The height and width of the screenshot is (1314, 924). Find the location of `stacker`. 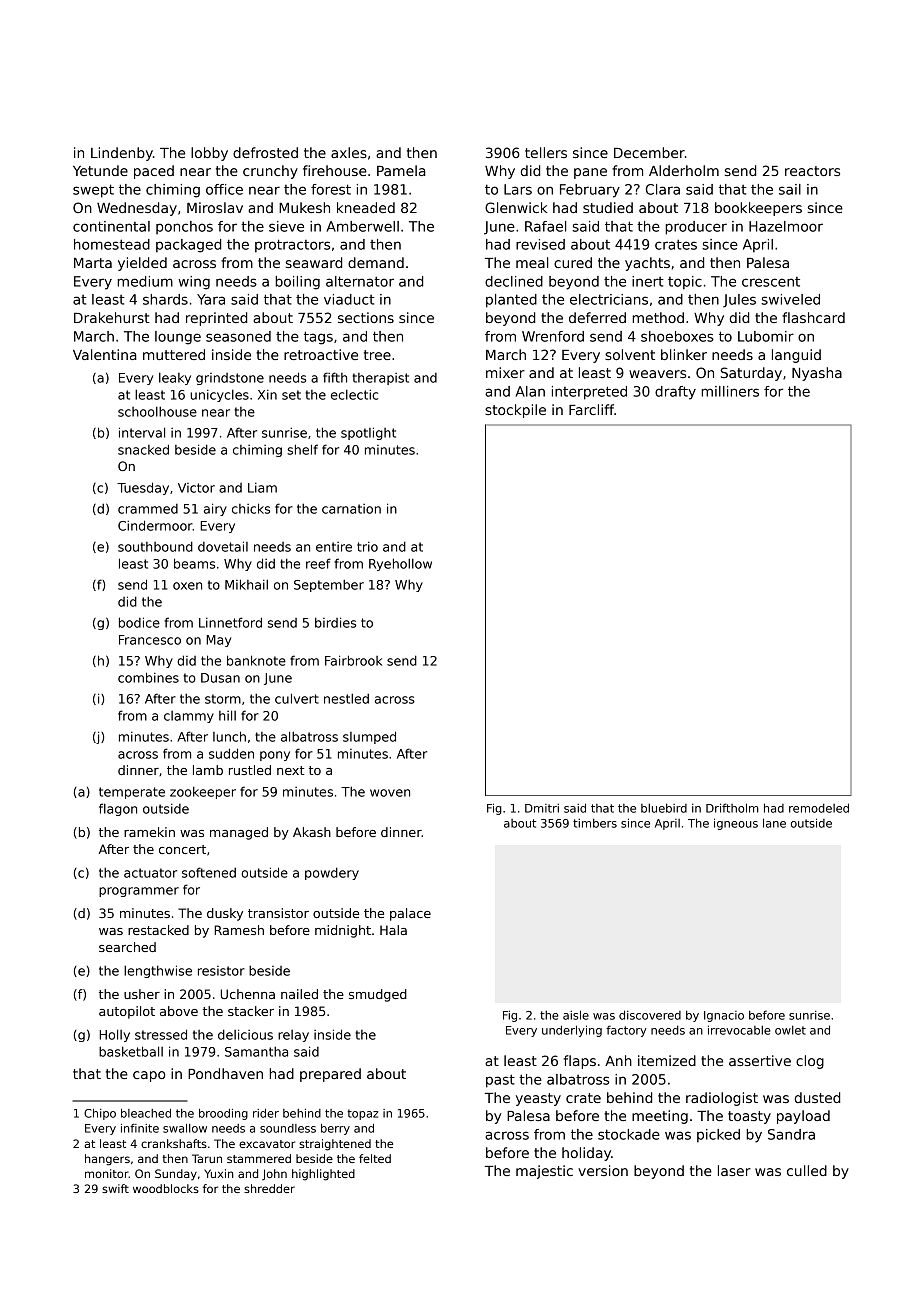

stacker is located at coordinates (251, 1011).
